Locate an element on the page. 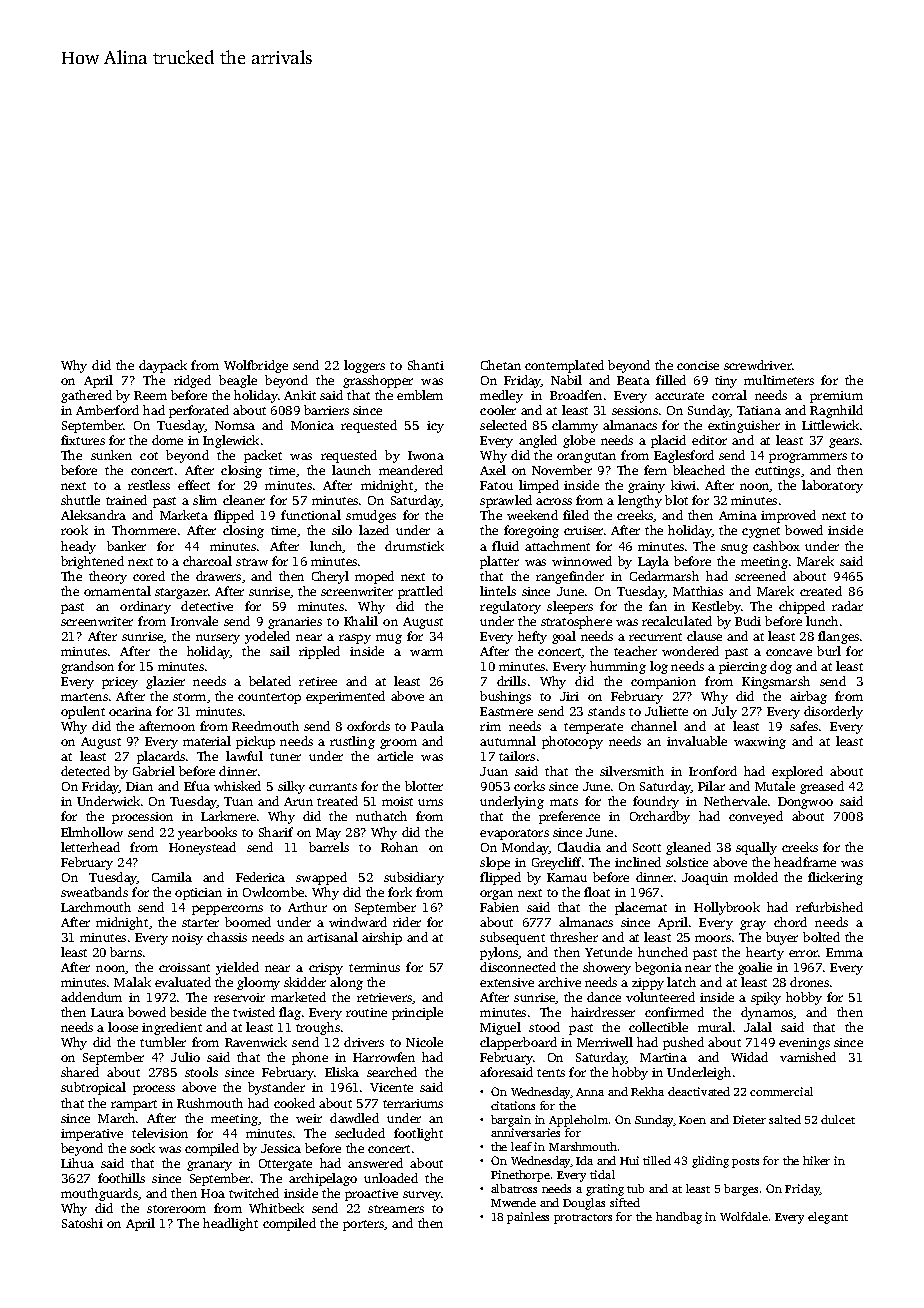  laboratory is located at coordinates (832, 486).
